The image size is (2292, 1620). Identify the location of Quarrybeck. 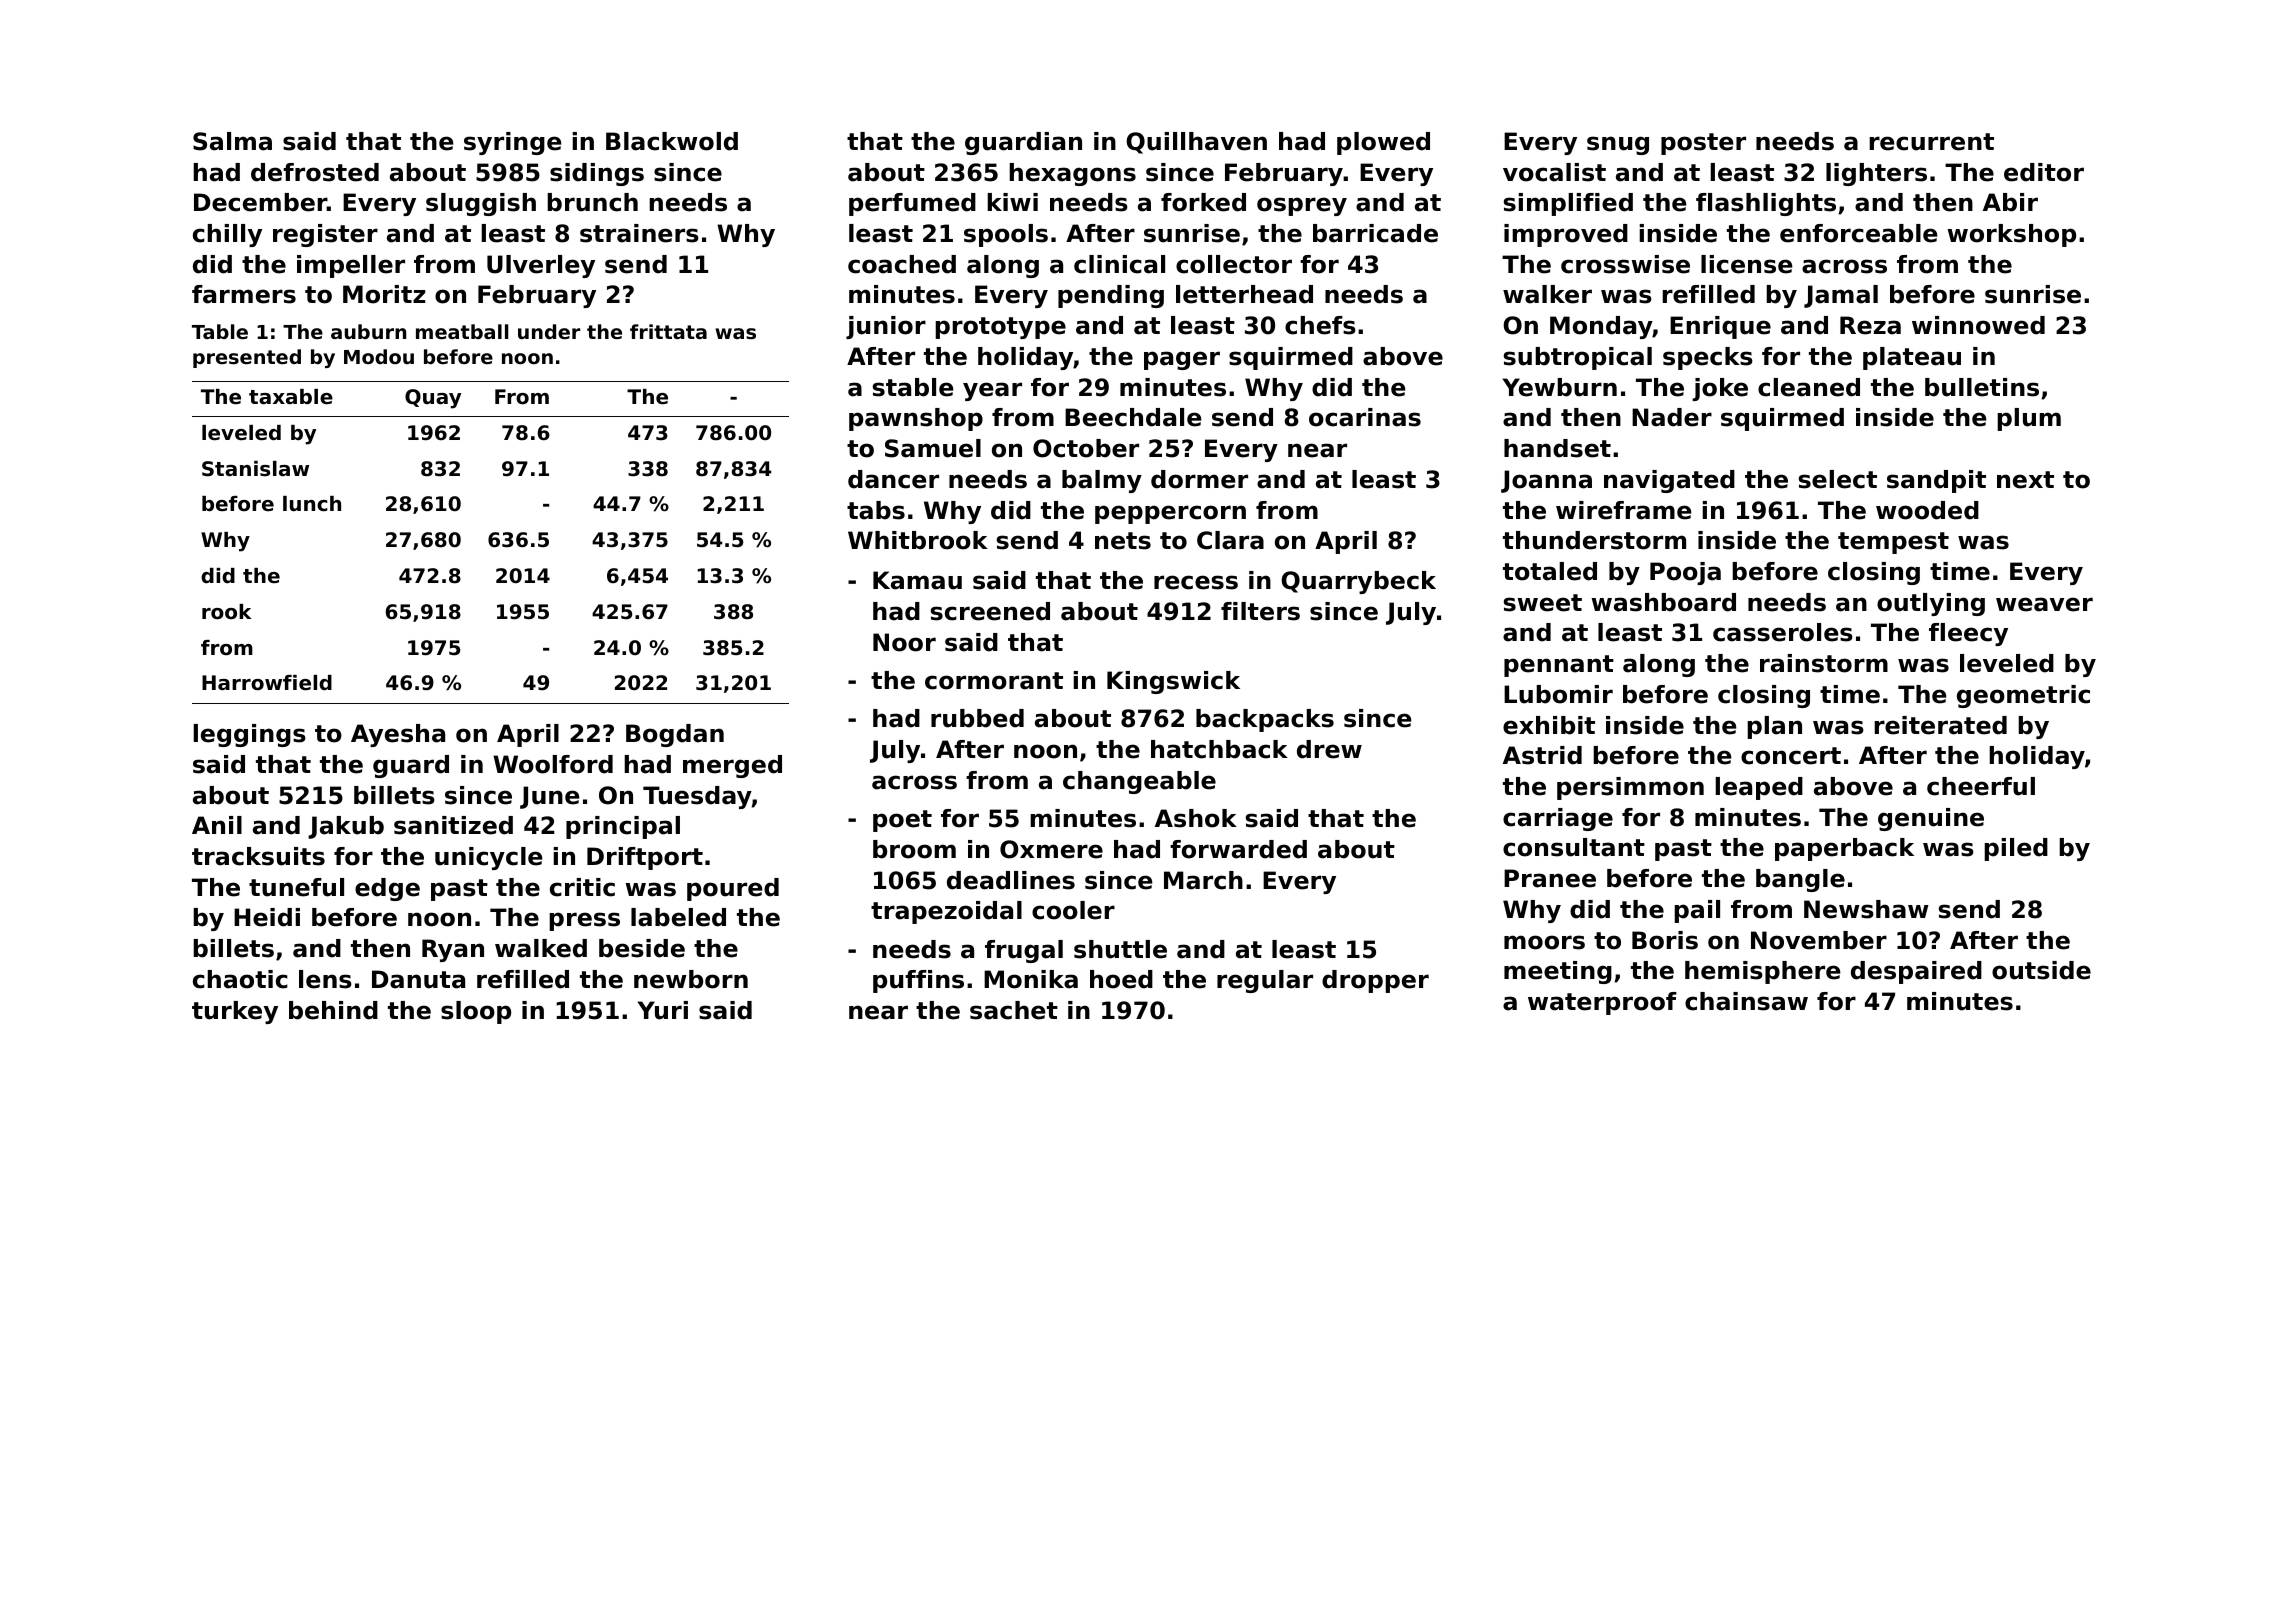
(1358, 582).
